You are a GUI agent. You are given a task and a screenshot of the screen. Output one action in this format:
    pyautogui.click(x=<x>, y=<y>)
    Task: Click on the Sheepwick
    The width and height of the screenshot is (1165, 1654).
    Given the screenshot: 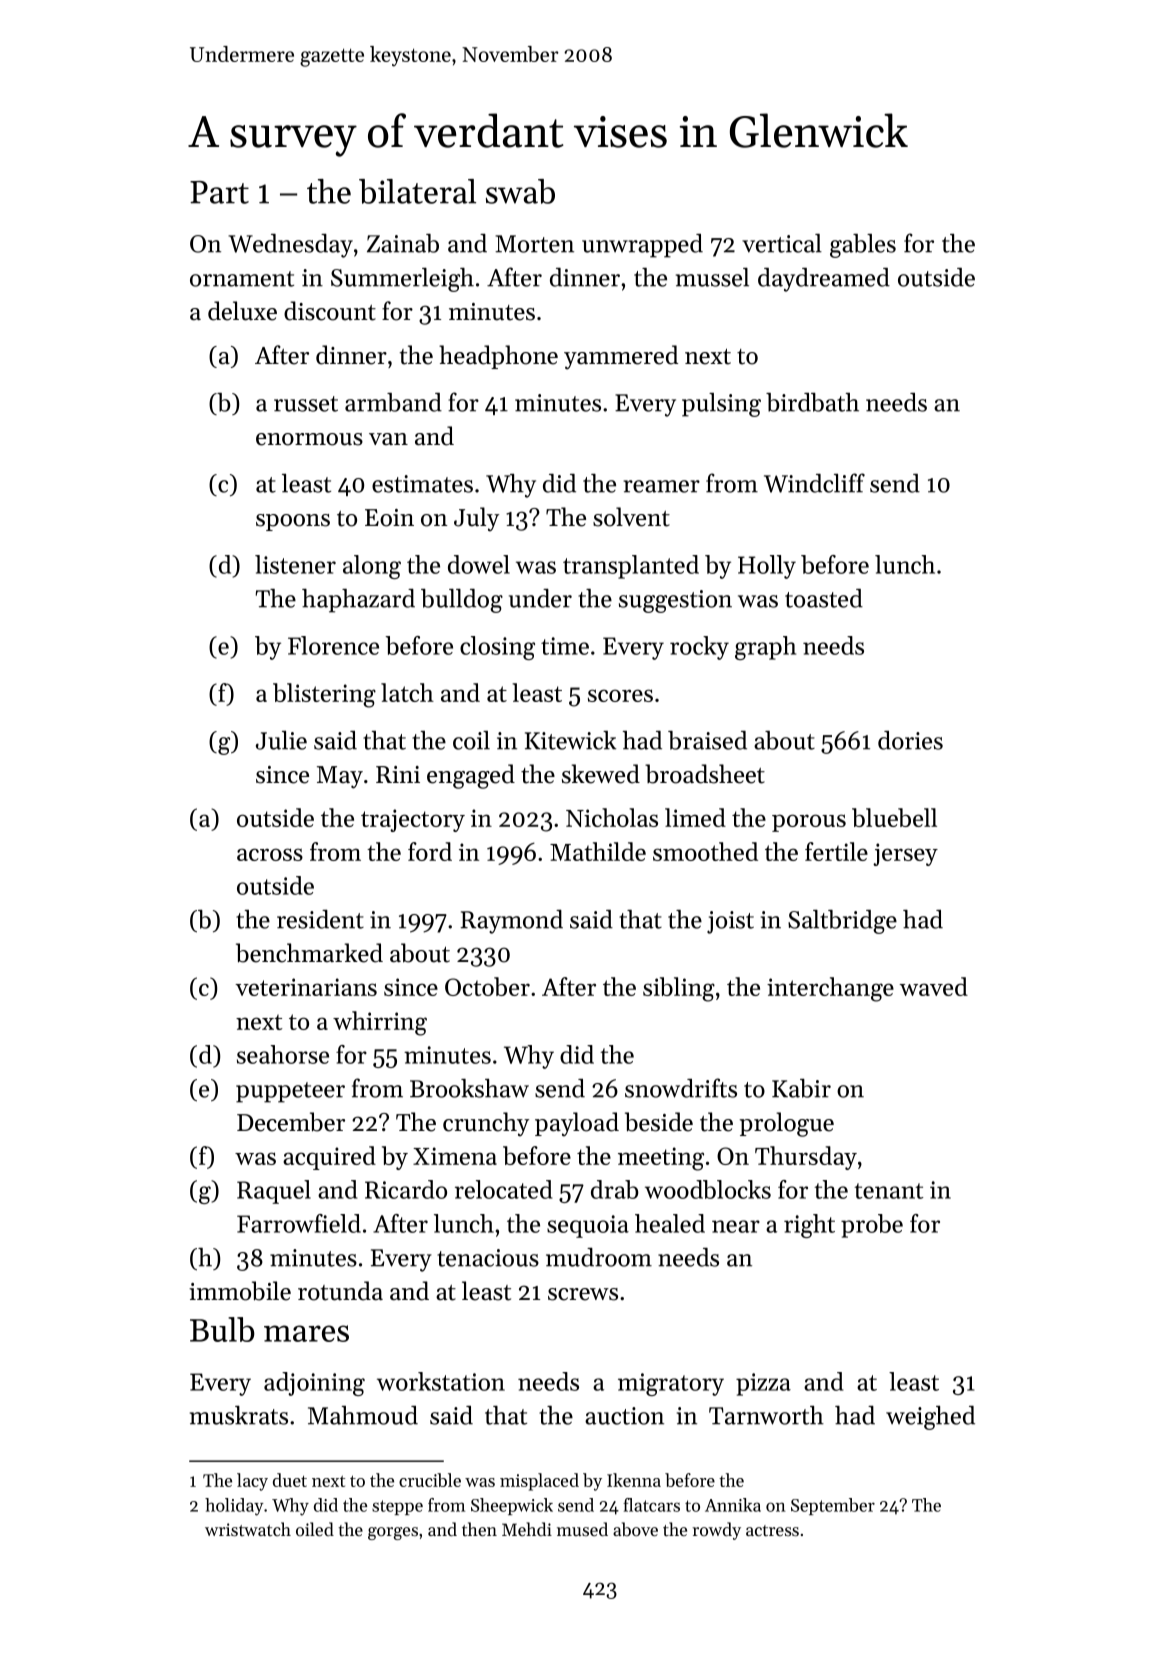 What is the action you would take?
    pyautogui.click(x=512, y=1506)
